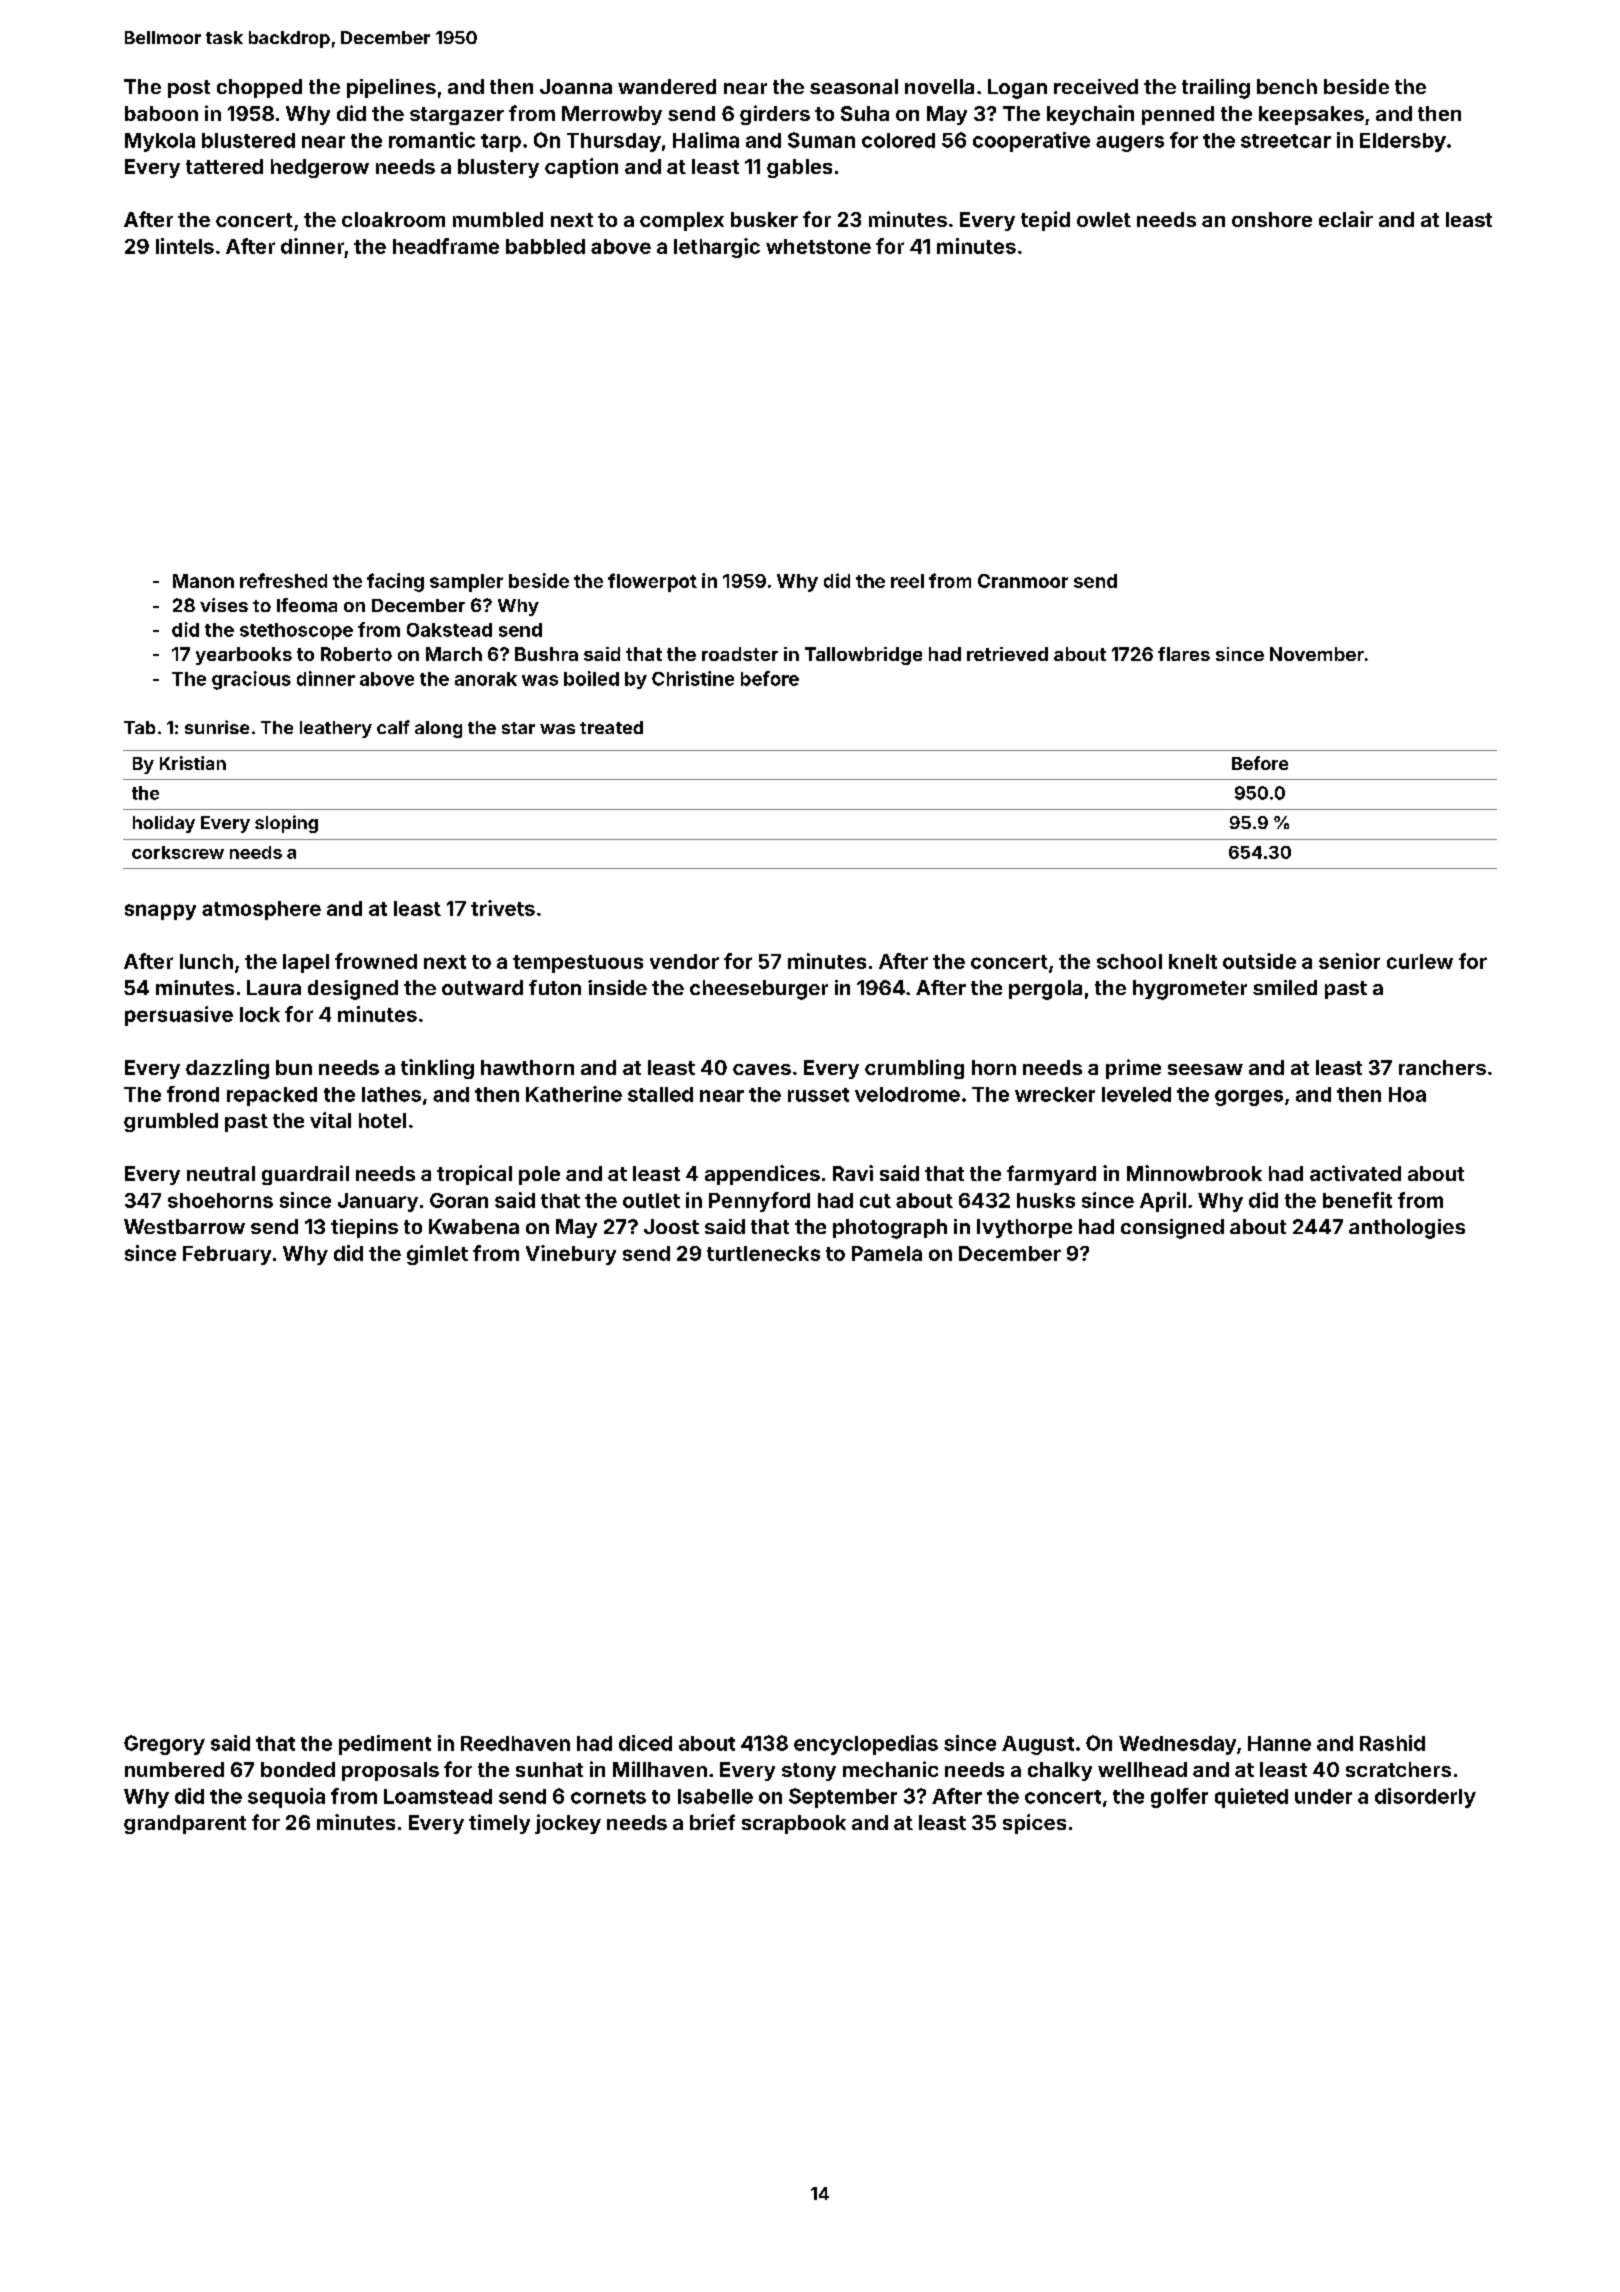 This screenshot has height=2292, width=1620. Describe the element at coordinates (863, 656) in the screenshot. I see `Tallowbridge` at that location.
